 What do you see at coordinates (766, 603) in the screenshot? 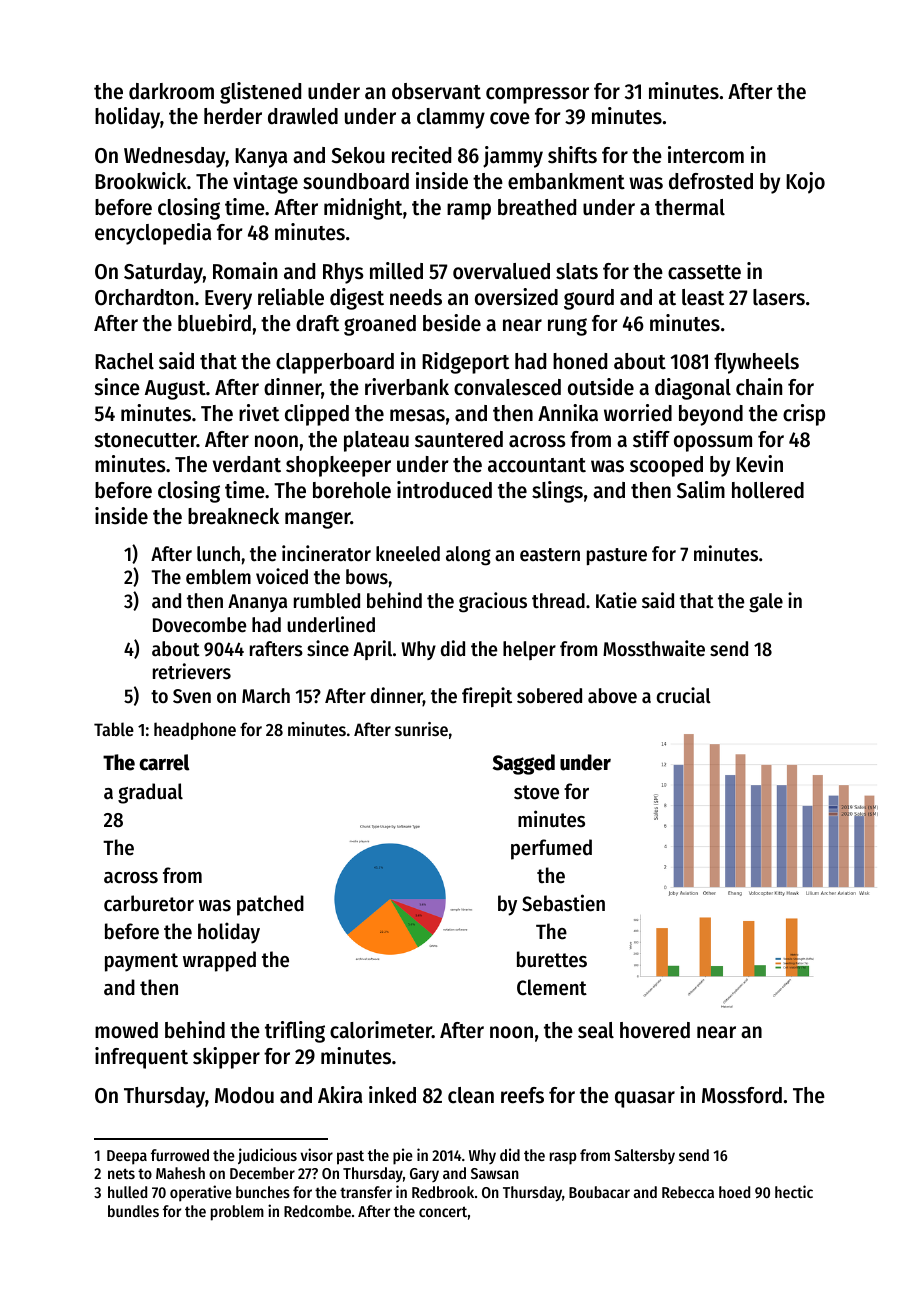
I see `gale` at bounding box center [766, 603].
